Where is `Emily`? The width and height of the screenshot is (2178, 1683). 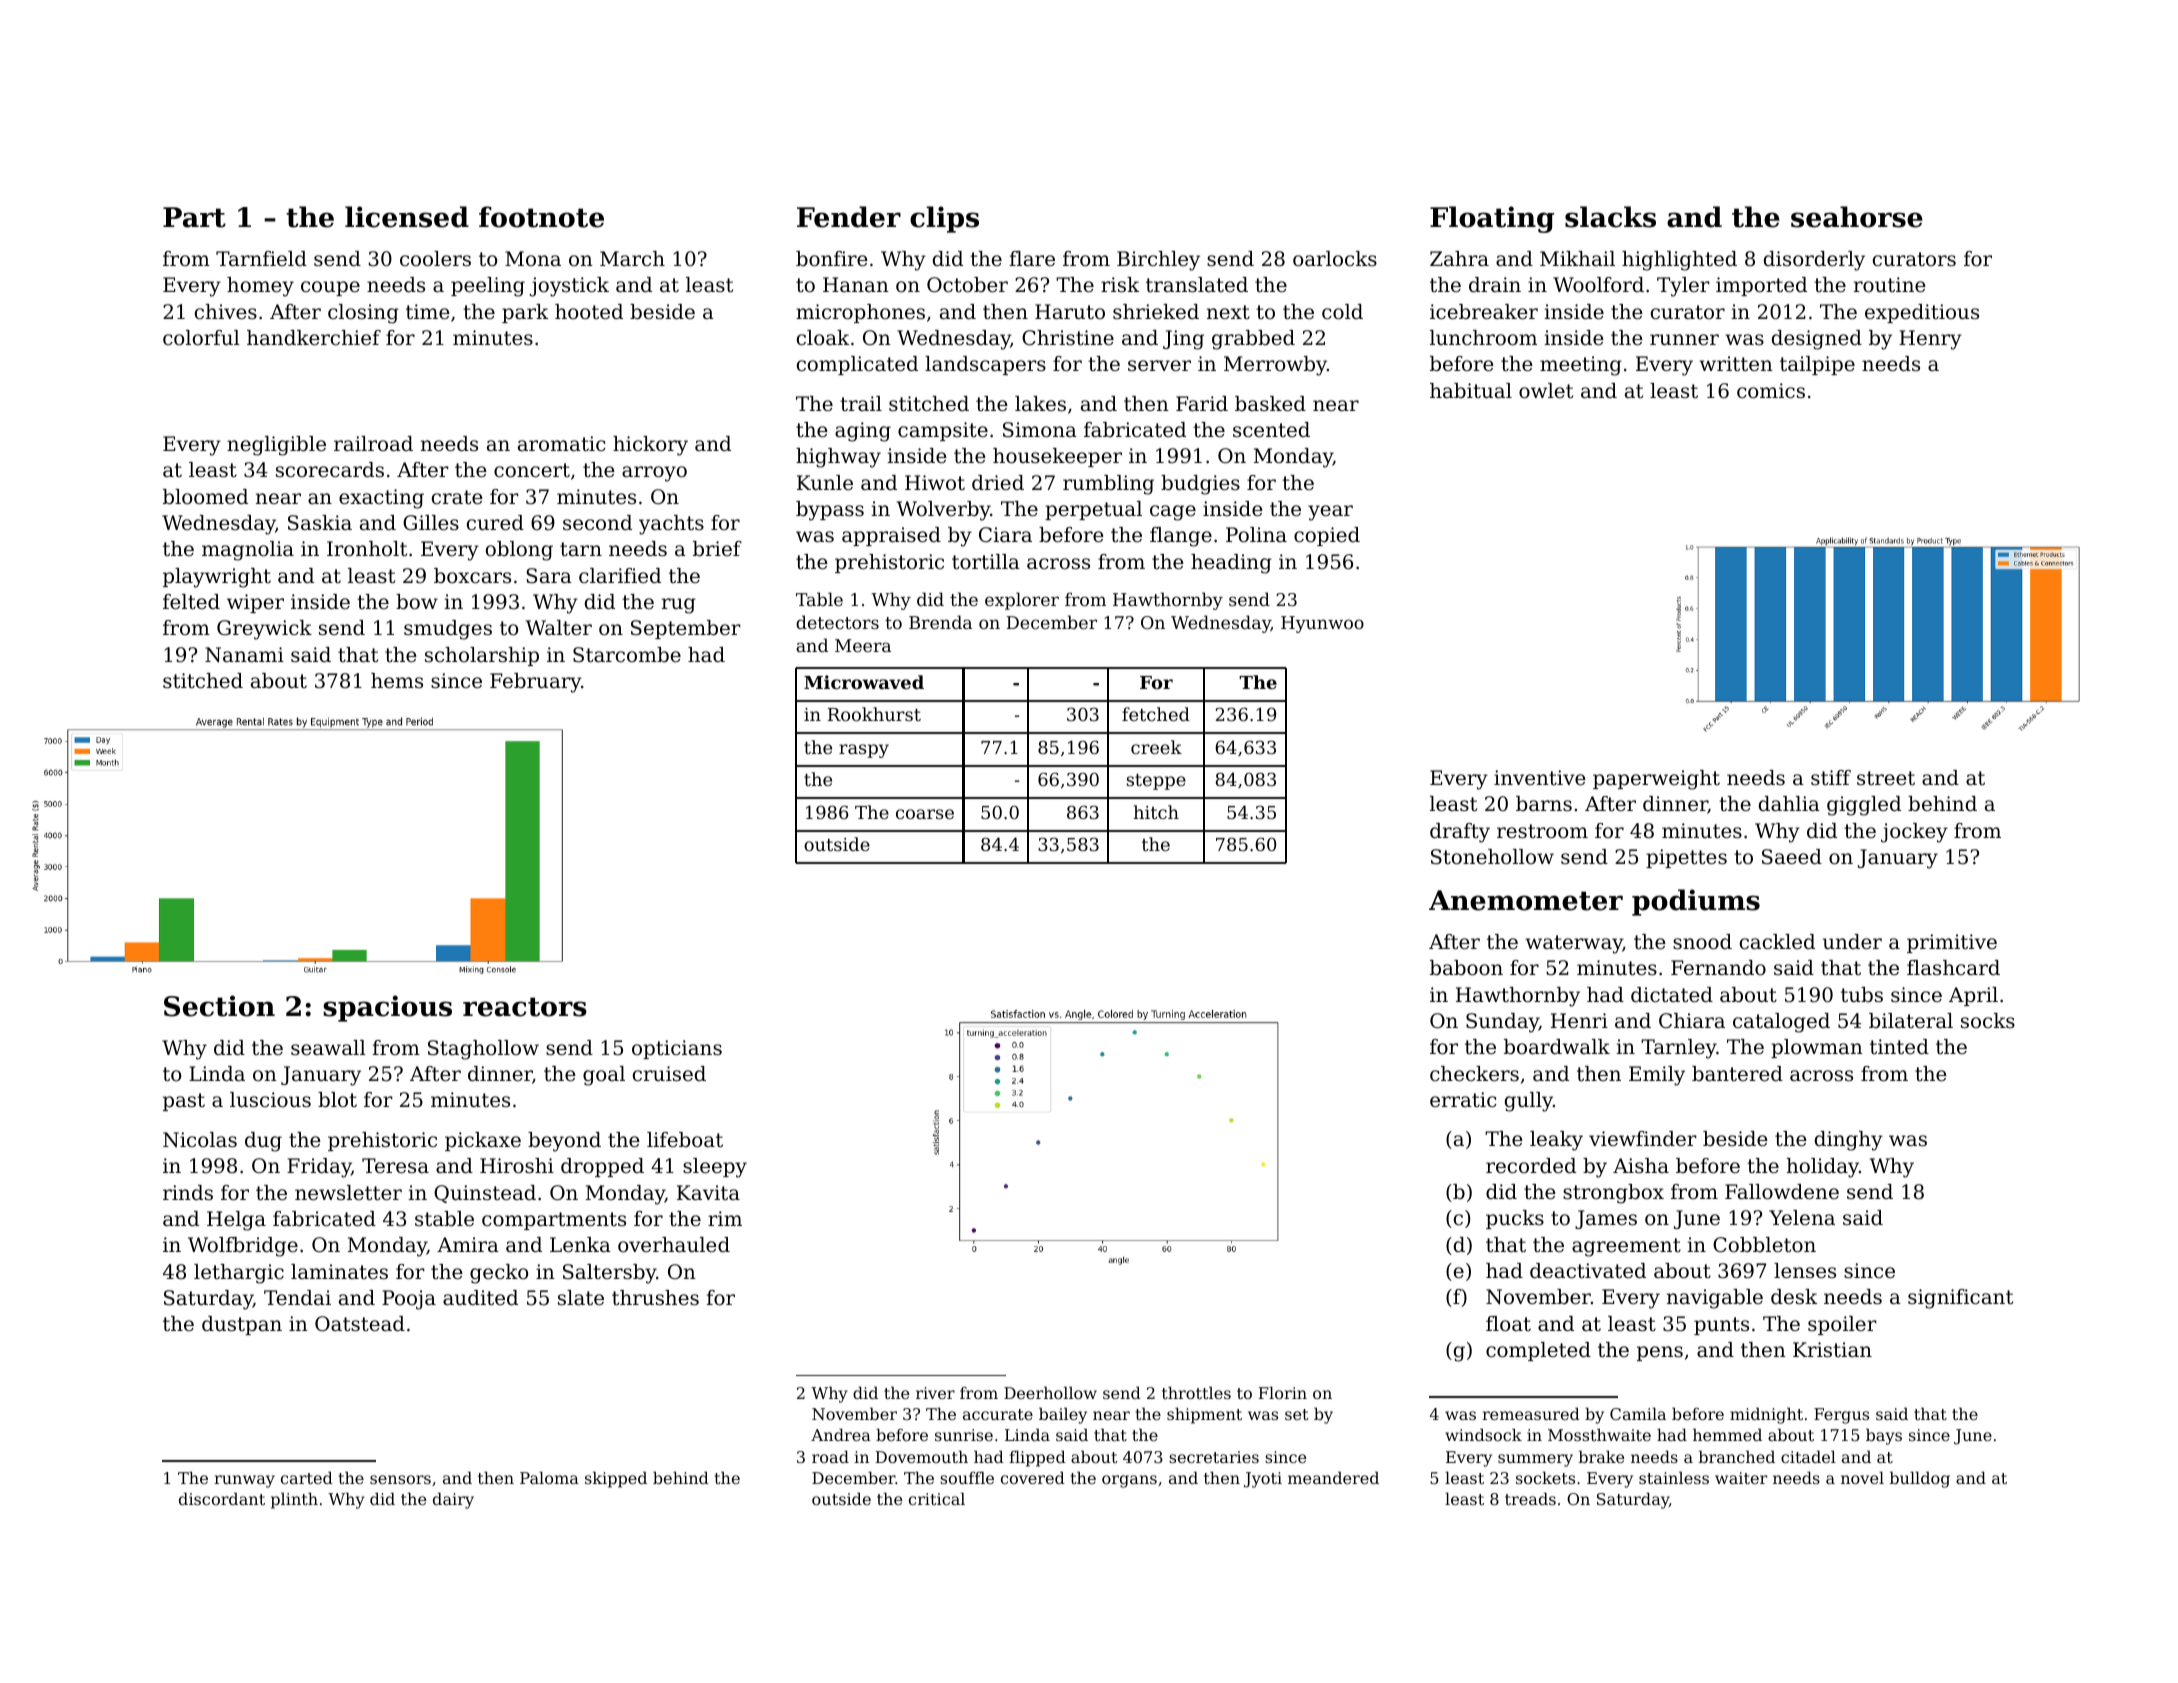
Emily is located at coordinates (1657, 1076).
